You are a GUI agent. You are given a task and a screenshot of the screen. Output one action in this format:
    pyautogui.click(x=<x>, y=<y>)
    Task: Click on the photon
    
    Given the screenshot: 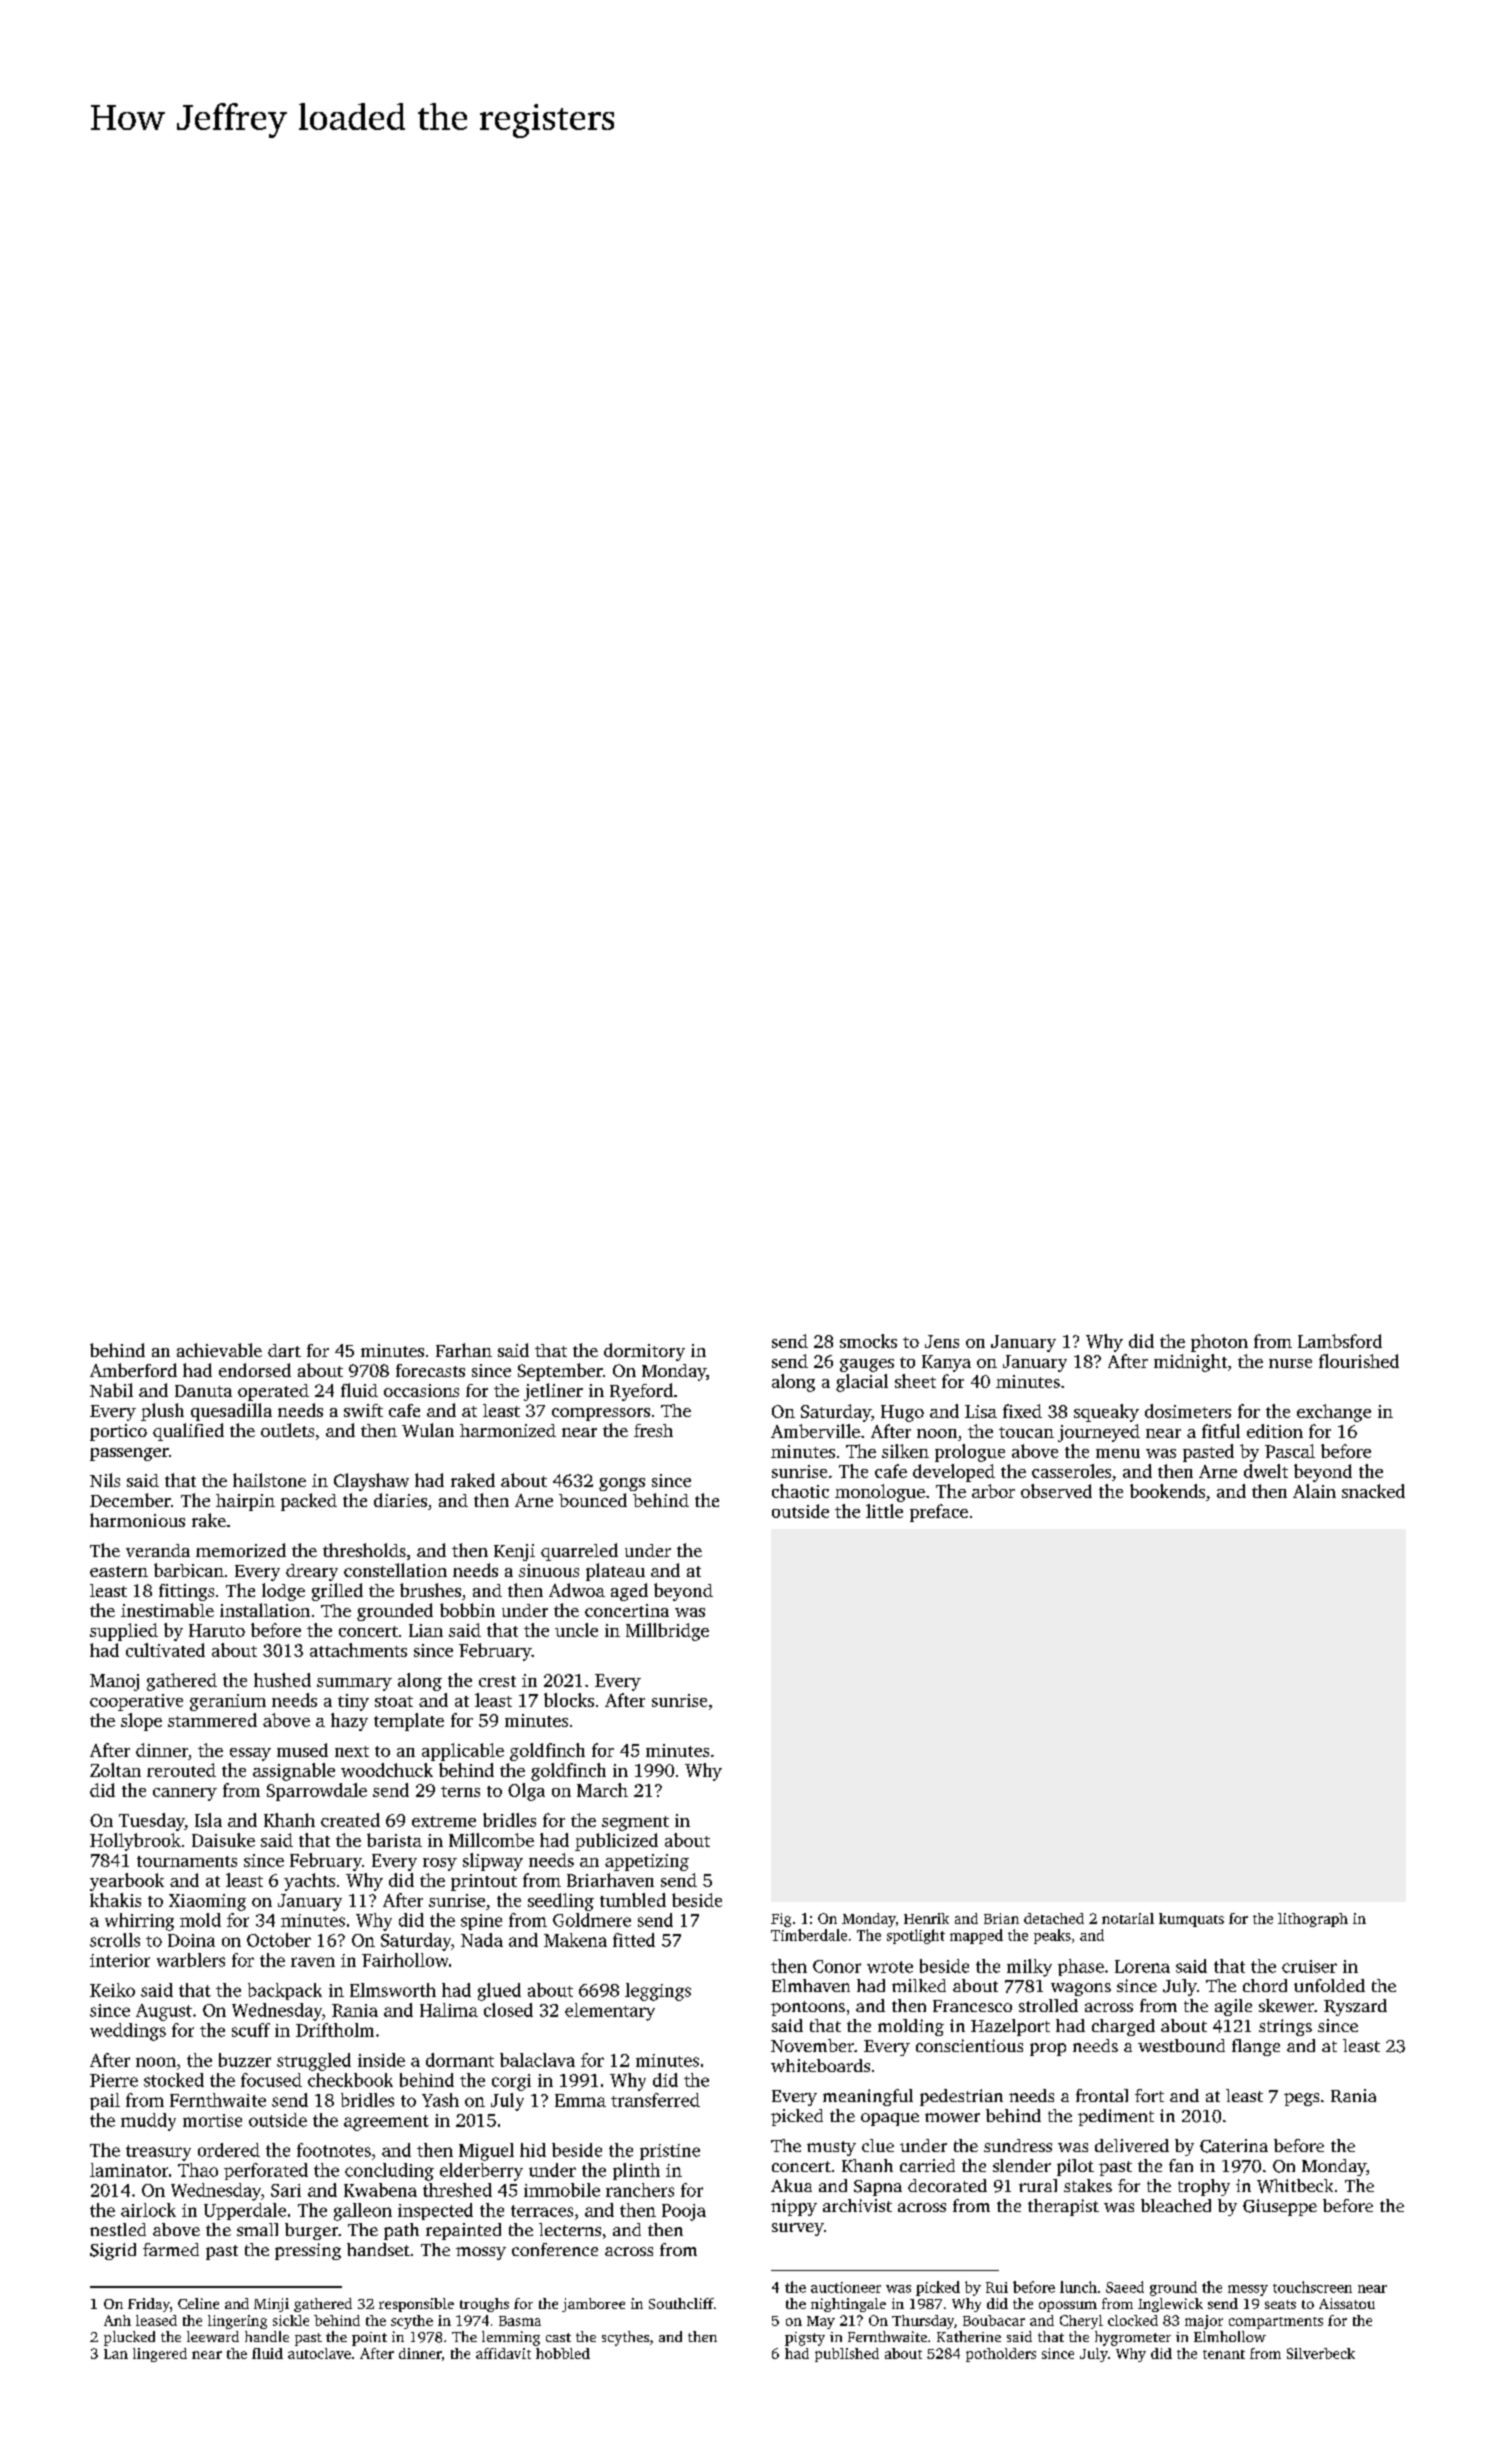 What is the action you would take?
    pyautogui.click(x=1219, y=1343)
